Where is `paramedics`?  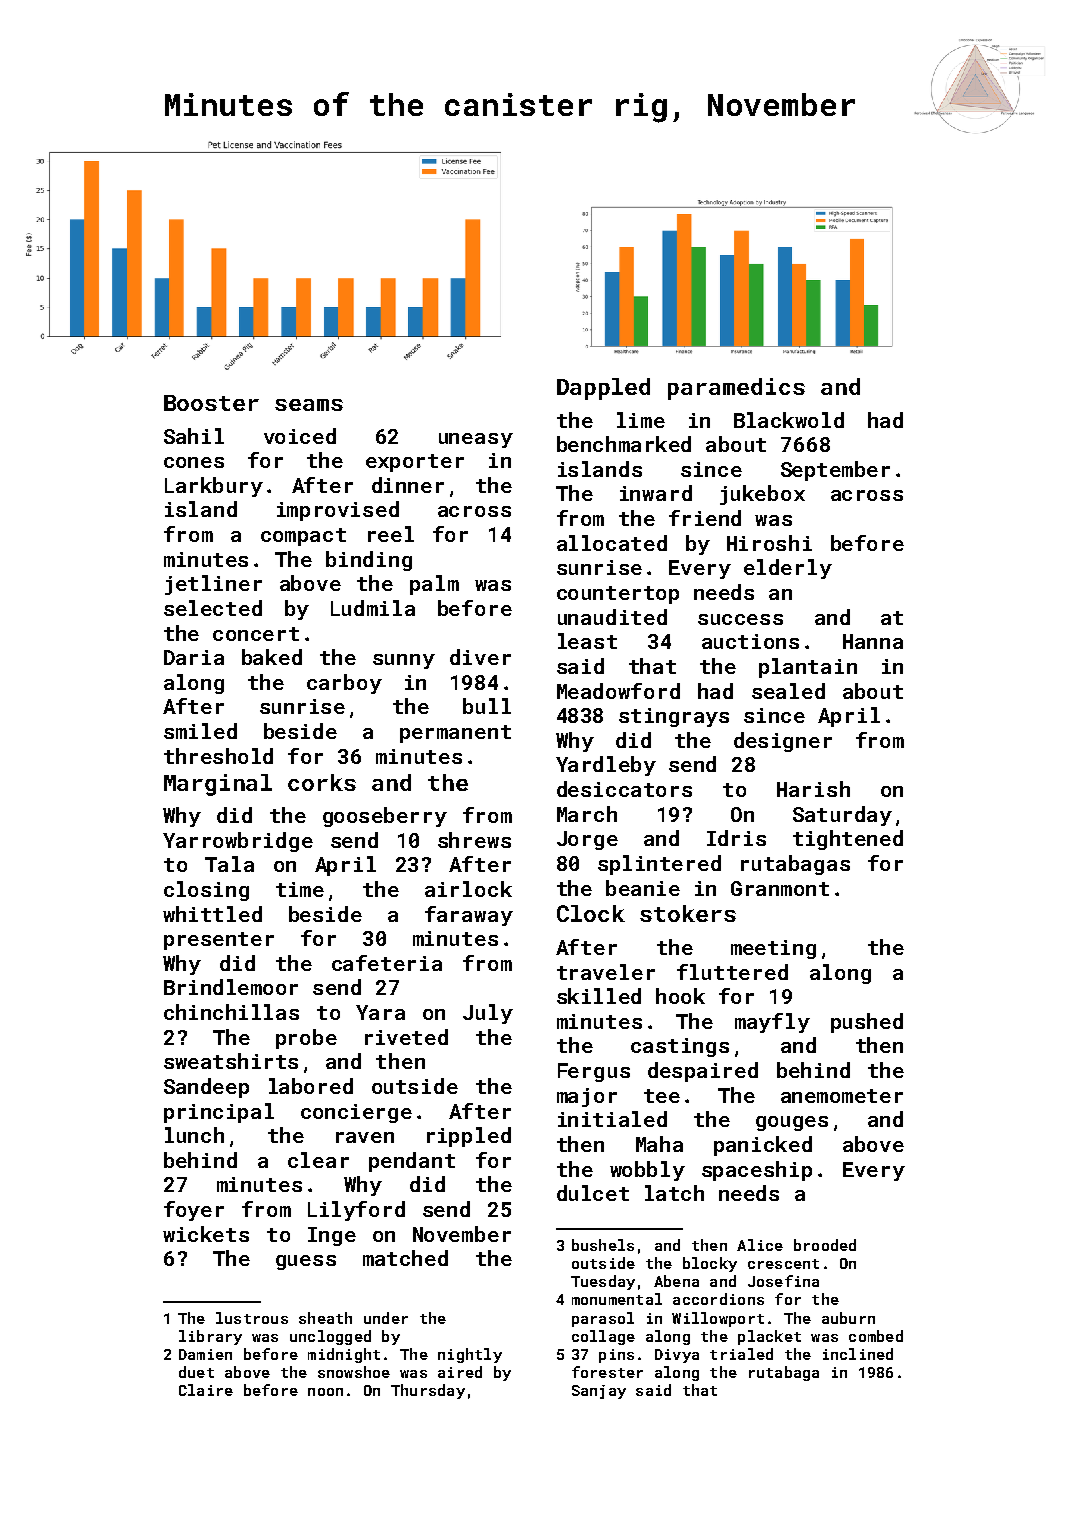
paramedics is located at coordinates (736, 389).
